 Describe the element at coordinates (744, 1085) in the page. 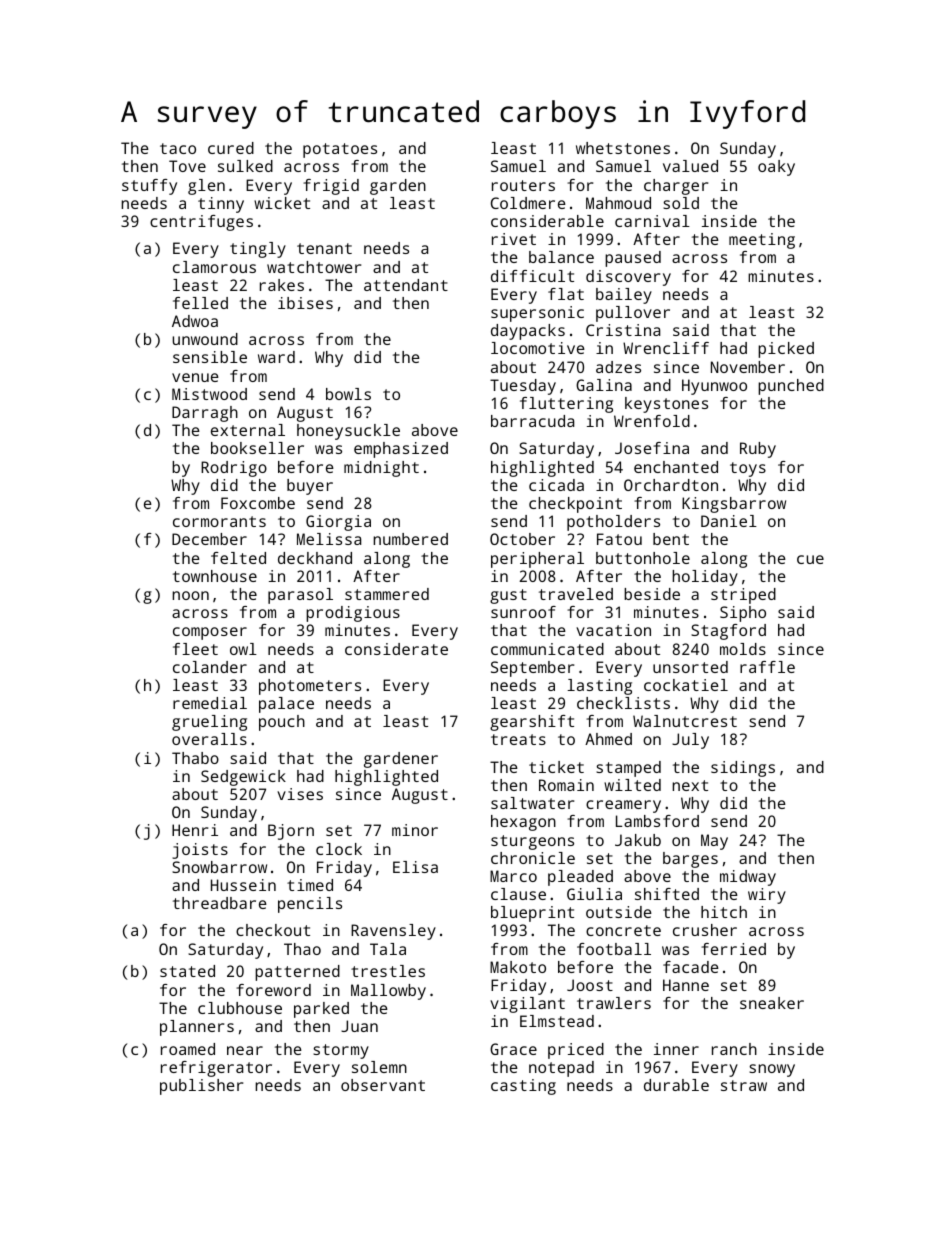

I see `straw` at that location.
